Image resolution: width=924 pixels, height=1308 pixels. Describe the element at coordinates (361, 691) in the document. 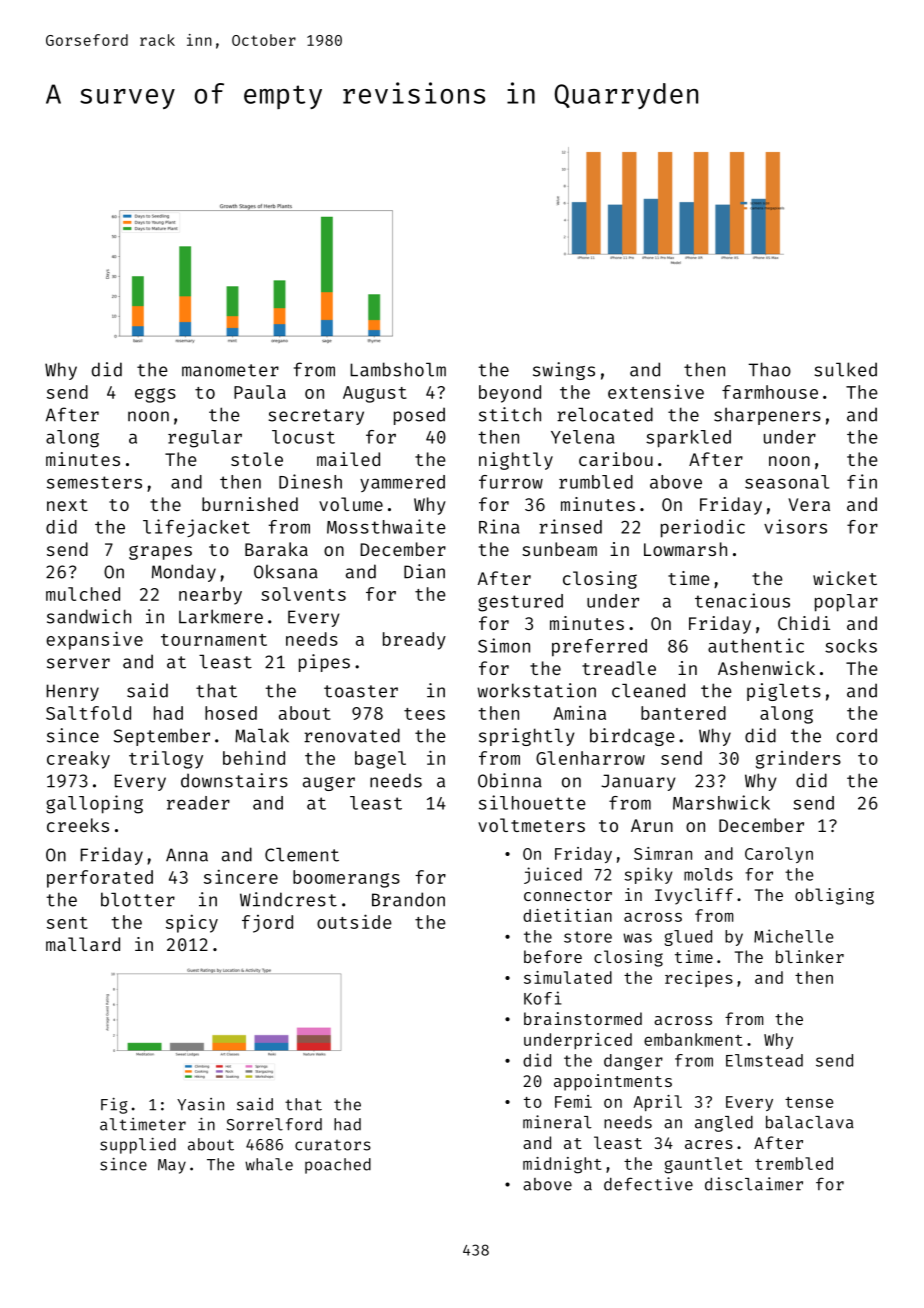

I see `toaster` at that location.
